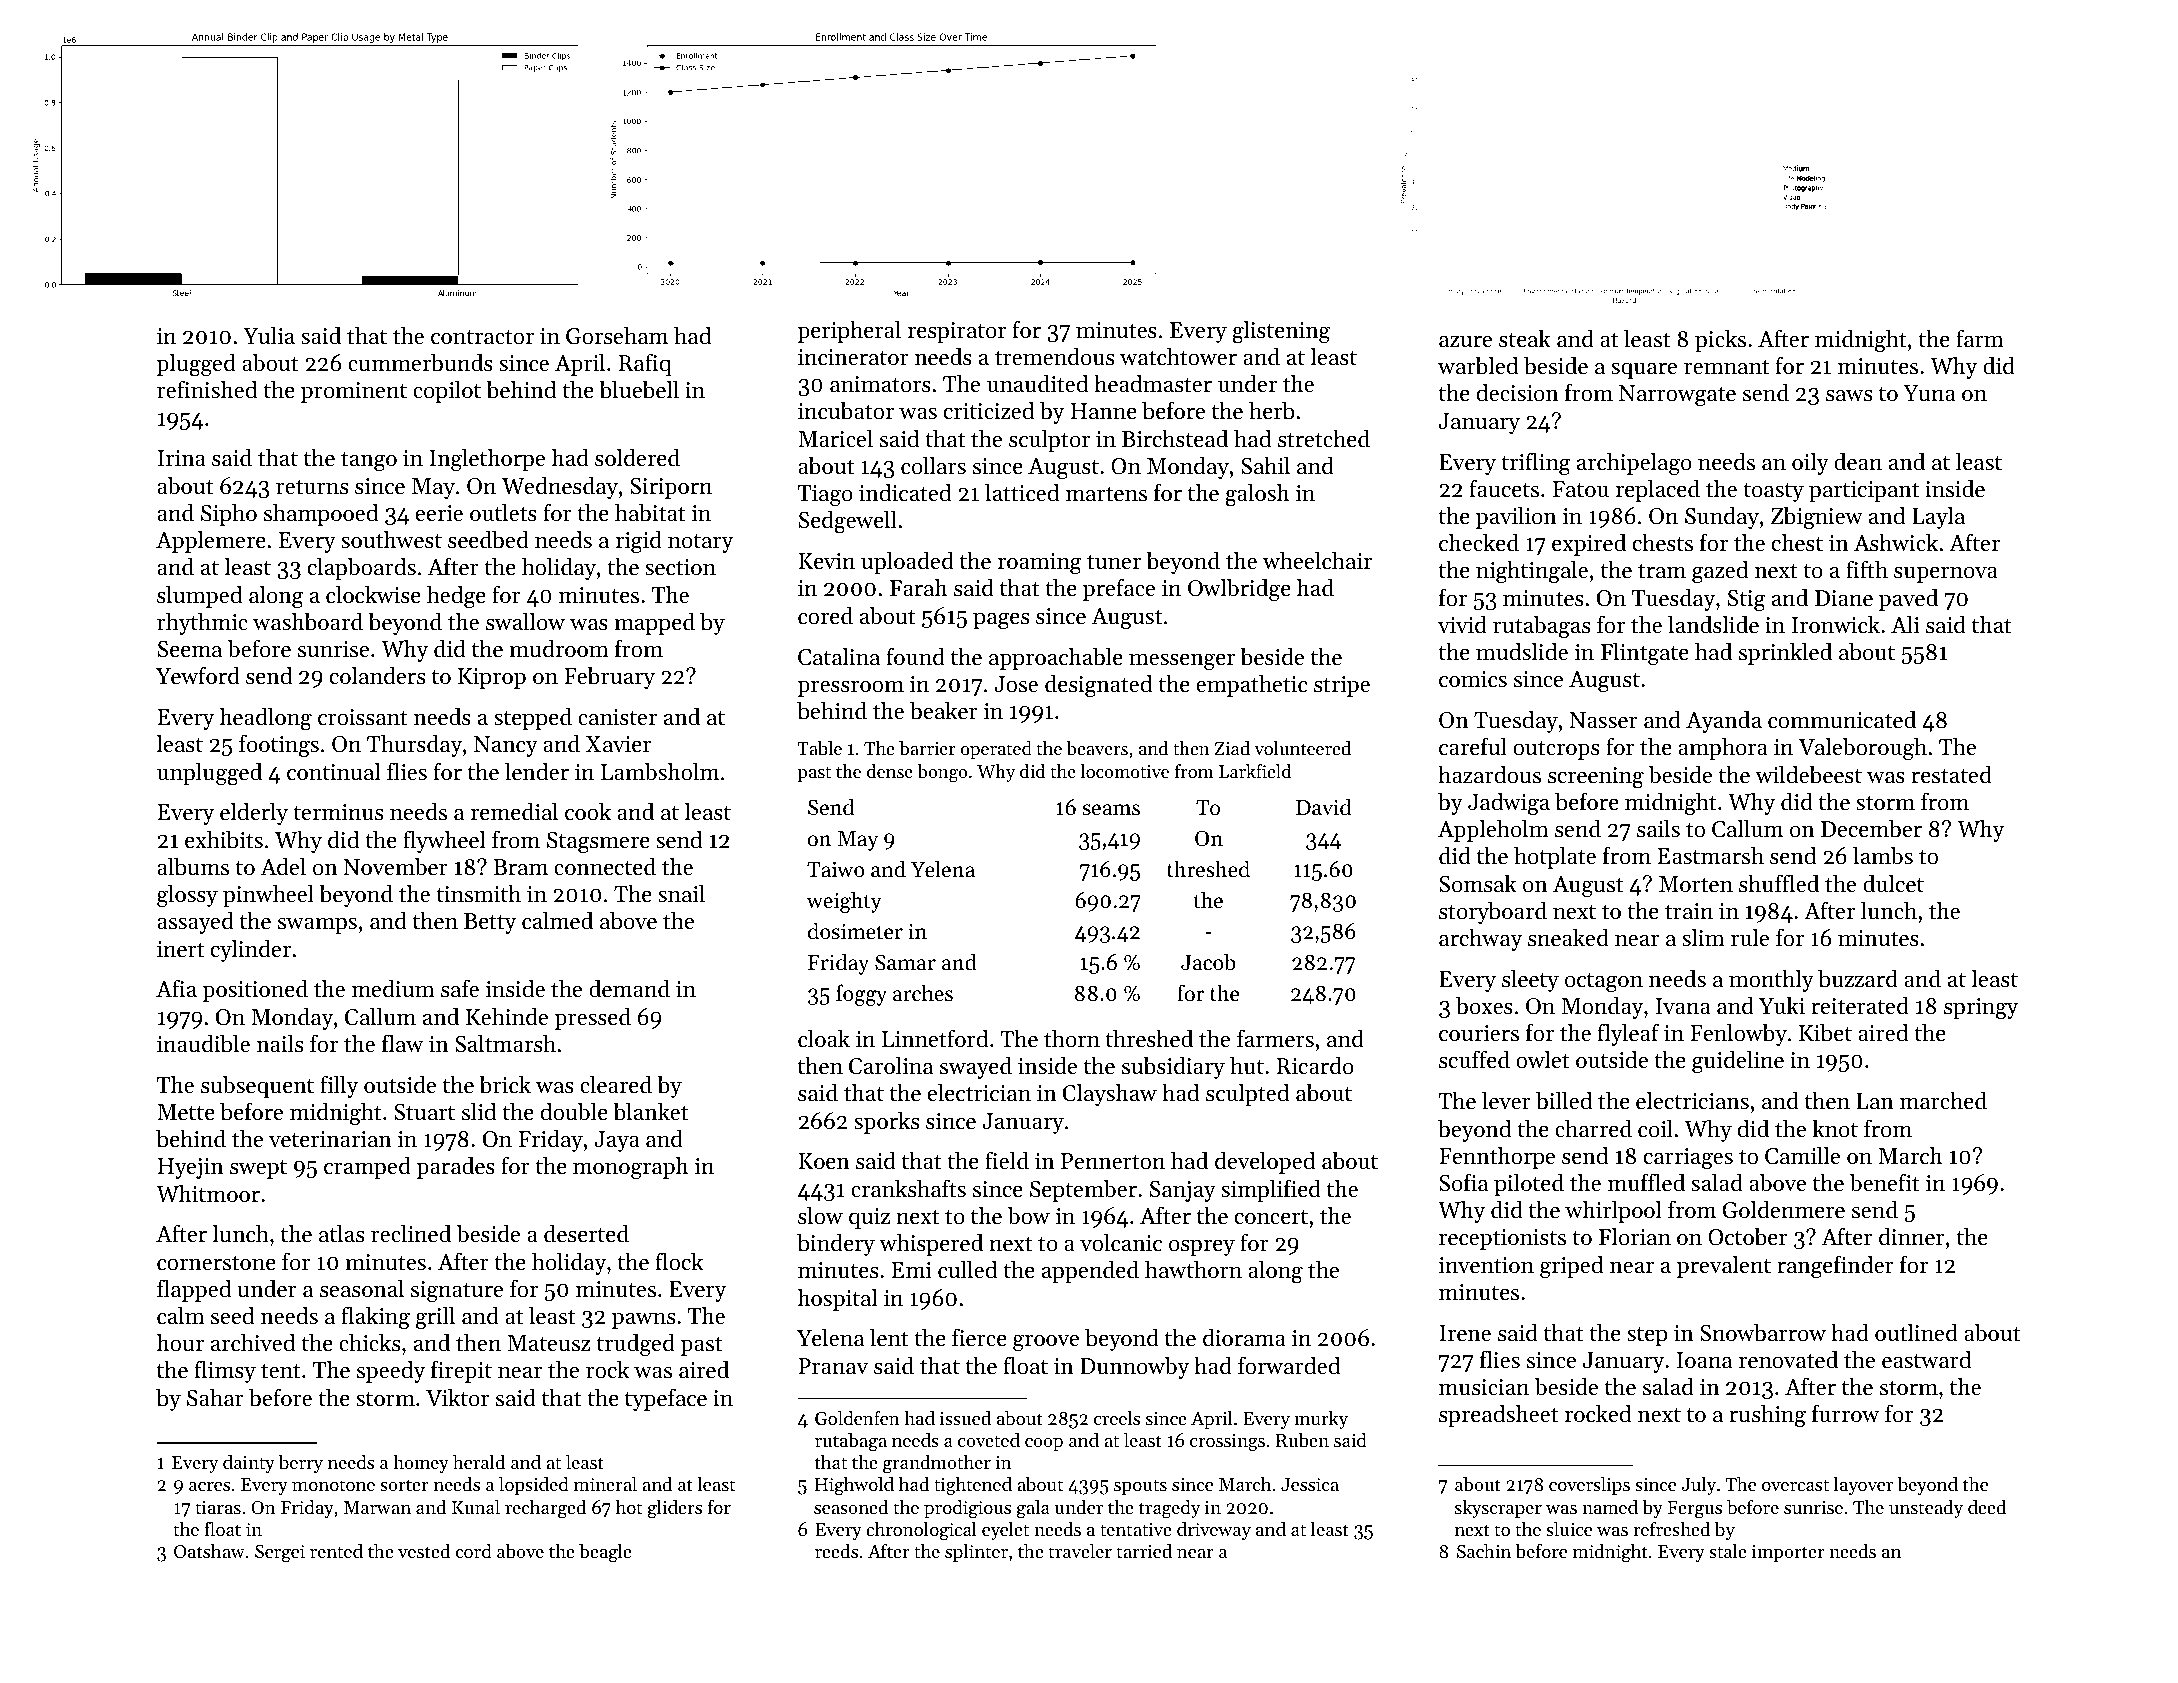  I want to click on Ricardo, so click(1315, 1066).
